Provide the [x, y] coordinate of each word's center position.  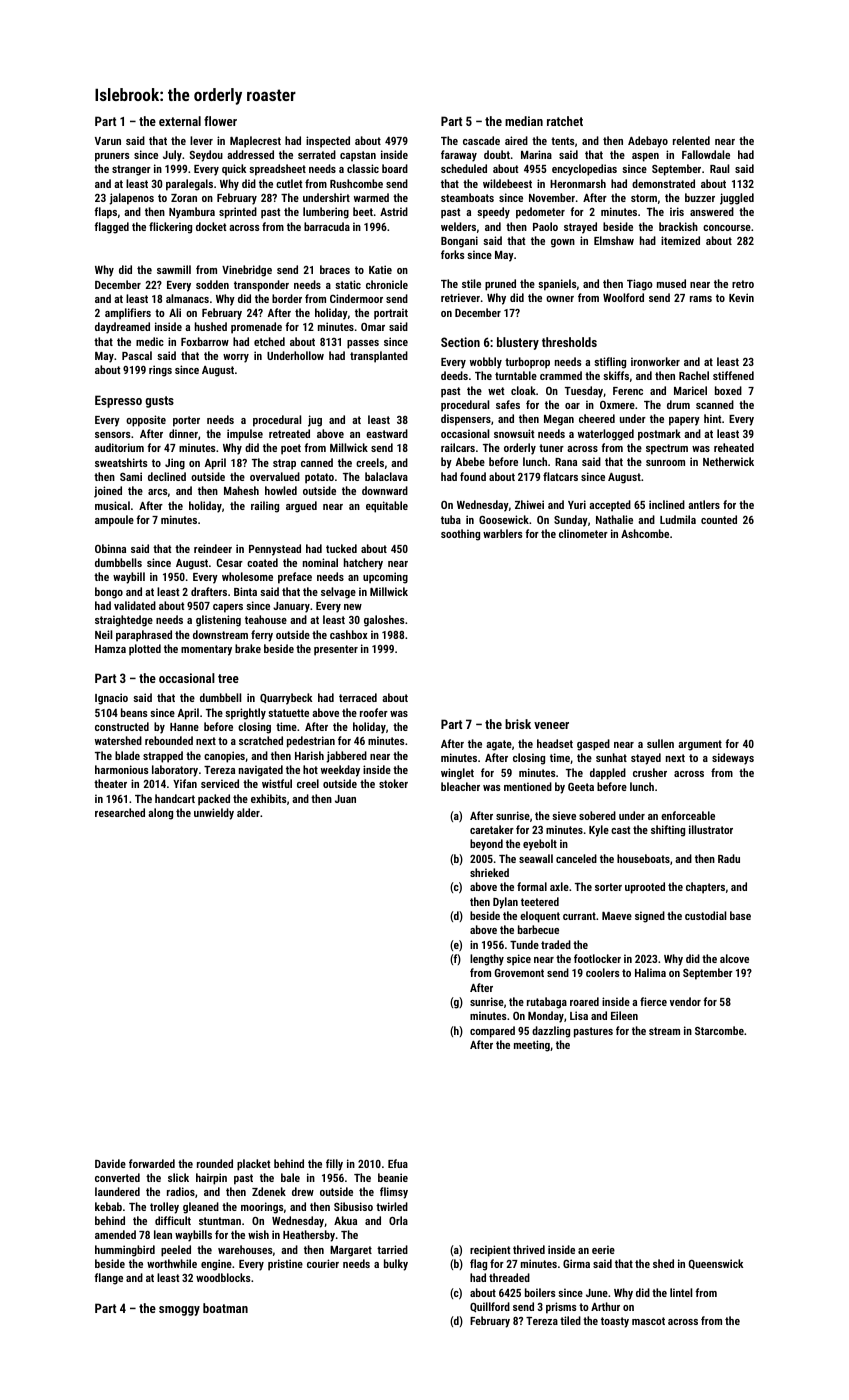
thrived [529, 1249]
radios [181, 1191]
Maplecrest [255, 142]
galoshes [384, 621]
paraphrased [144, 636]
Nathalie [614, 519]
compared [492, 1032]
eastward [387, 433]
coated [262, 562]
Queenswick [716, 1264]
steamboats [467, 197]
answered [712, 211]
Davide [110, 1163]
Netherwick [728, 461]
